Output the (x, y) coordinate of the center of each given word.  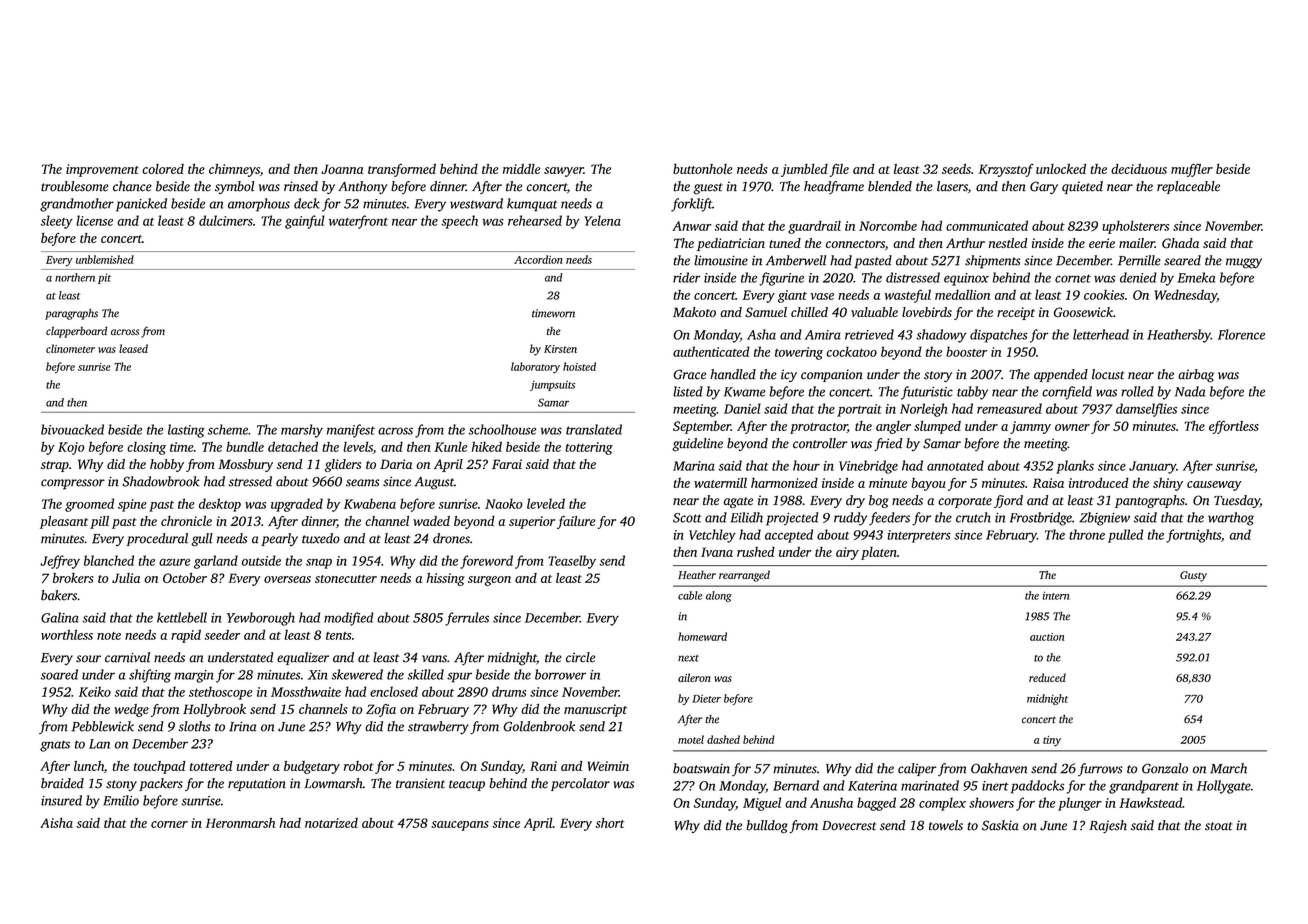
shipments (992, 262)
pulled (1125, 536)
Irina (242, 726)
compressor (73, 484)
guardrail (814, 227)
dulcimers (226, 220)
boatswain (701, 768)
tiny (1052, 741)
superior (532, 522)
